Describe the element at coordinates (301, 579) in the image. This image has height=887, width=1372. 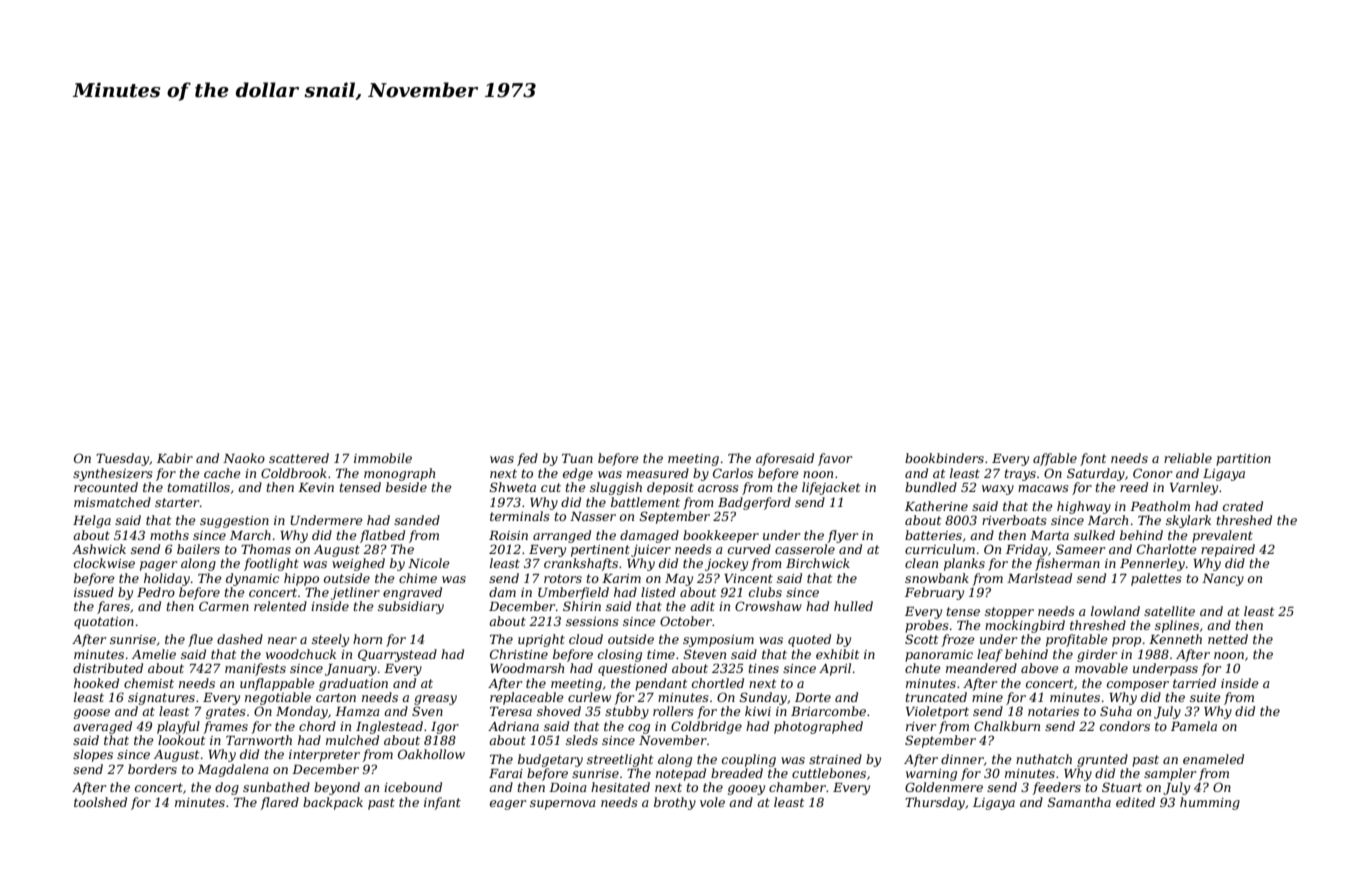
I see `hippo` at that location.
